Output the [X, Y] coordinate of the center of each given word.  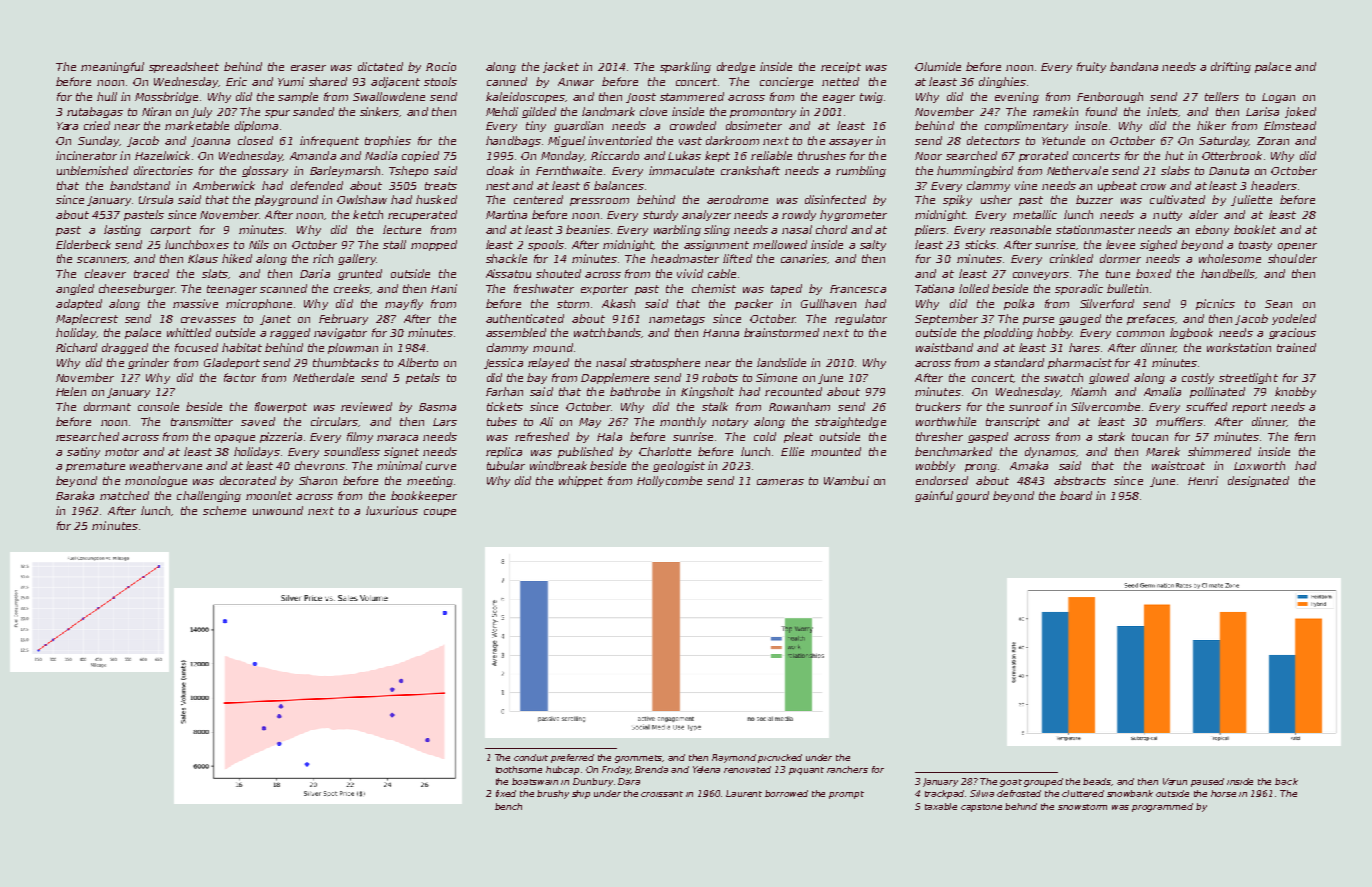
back [1286, 781]
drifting [1231, 67]
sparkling [685, 67]
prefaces [1151, 319]
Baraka [75, 495]
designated [1258, 481]
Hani [444, 288]
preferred [572, 758]
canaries [804, 258]
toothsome [519, 769]
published [585, 452]
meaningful [112, 67]
